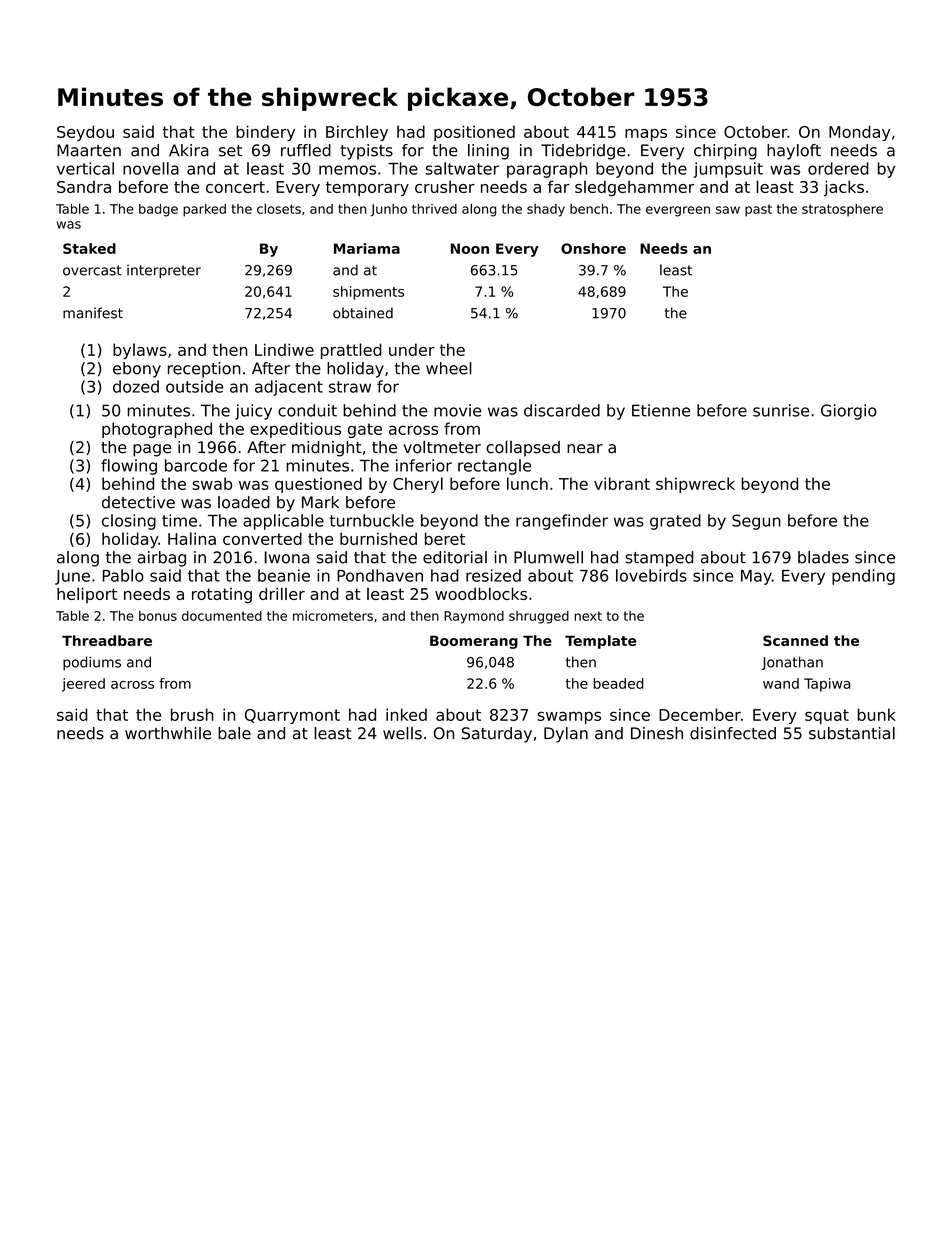  I want to click on inked, so click(406, 714).
